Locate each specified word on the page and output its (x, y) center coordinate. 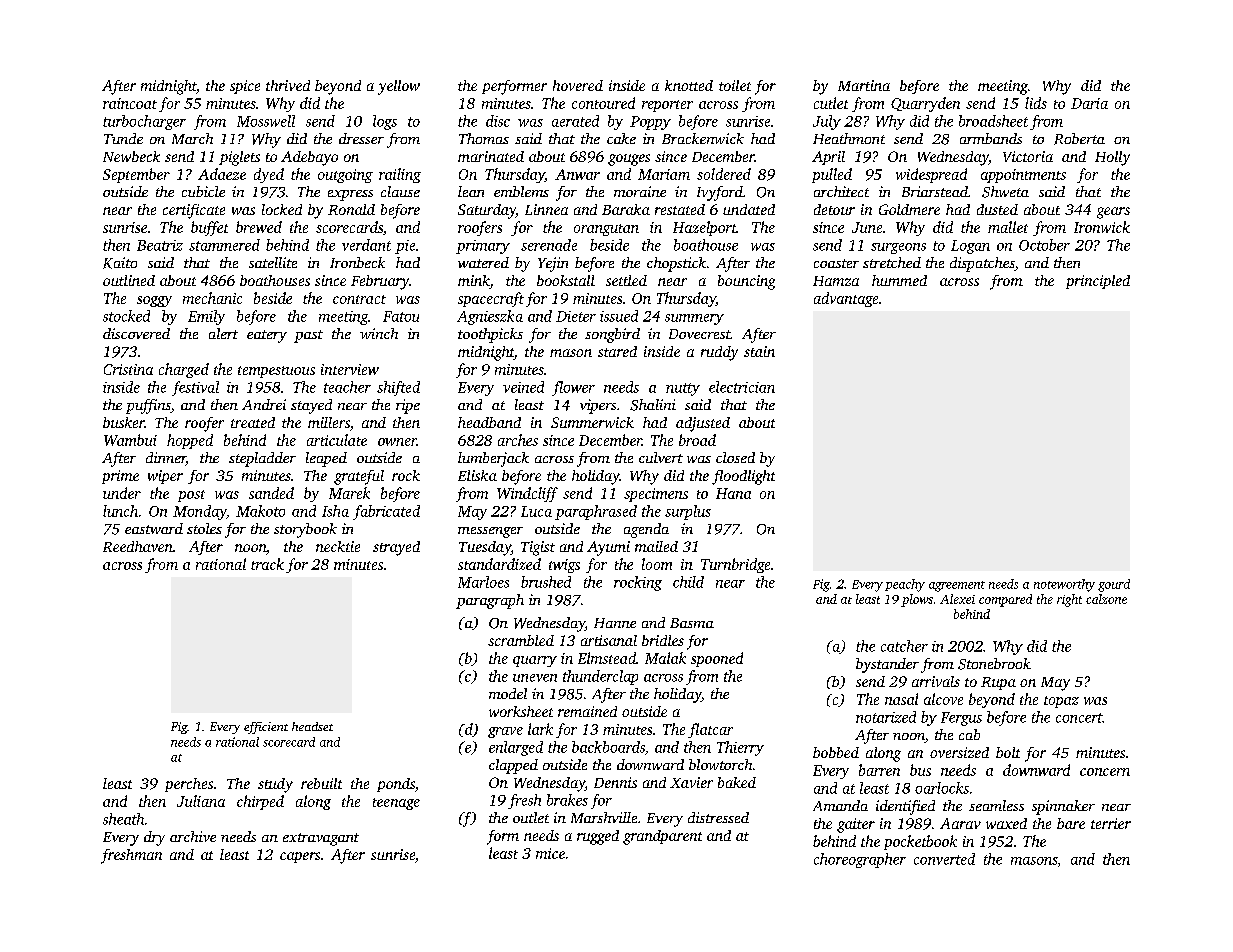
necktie (338, 546)
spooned (717, 659)
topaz (1061, 702)
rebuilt (321, 783)
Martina (864, 85)
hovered (578, 85)
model (508, 693)
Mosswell (266, 121)
